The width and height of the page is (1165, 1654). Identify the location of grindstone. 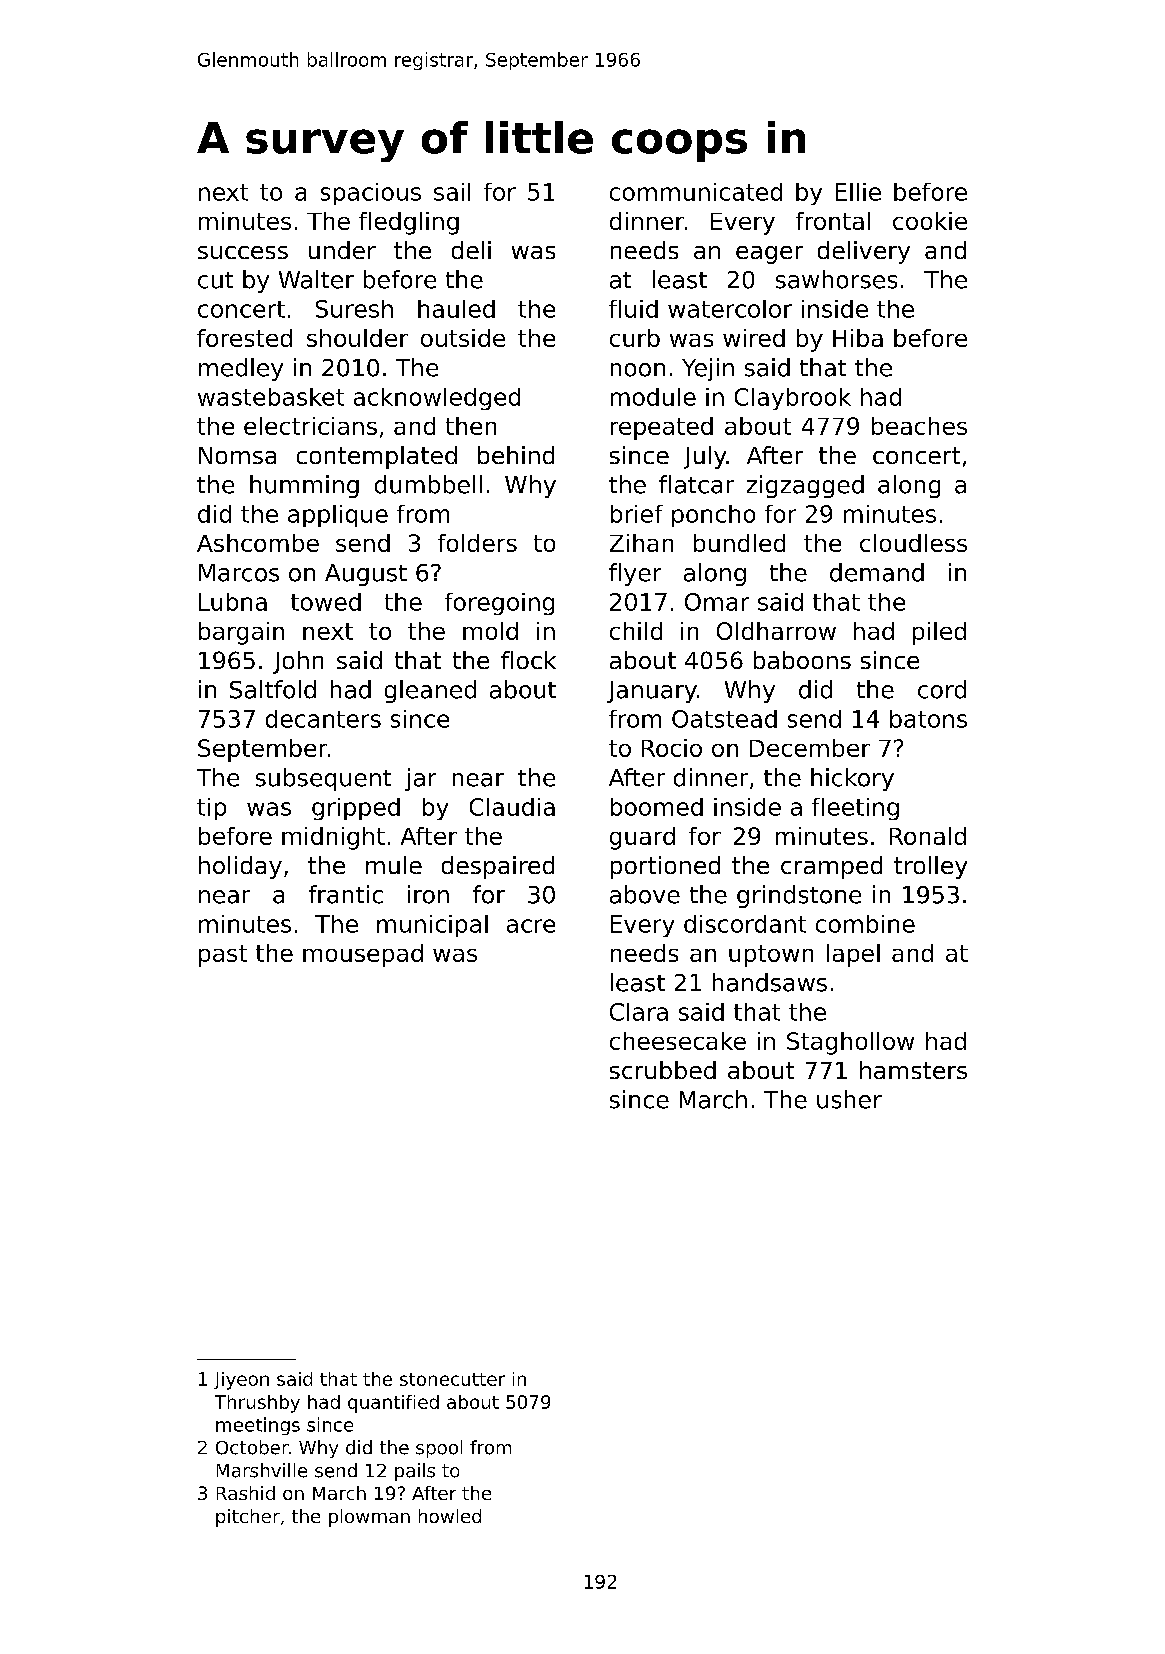
(799, 896).
